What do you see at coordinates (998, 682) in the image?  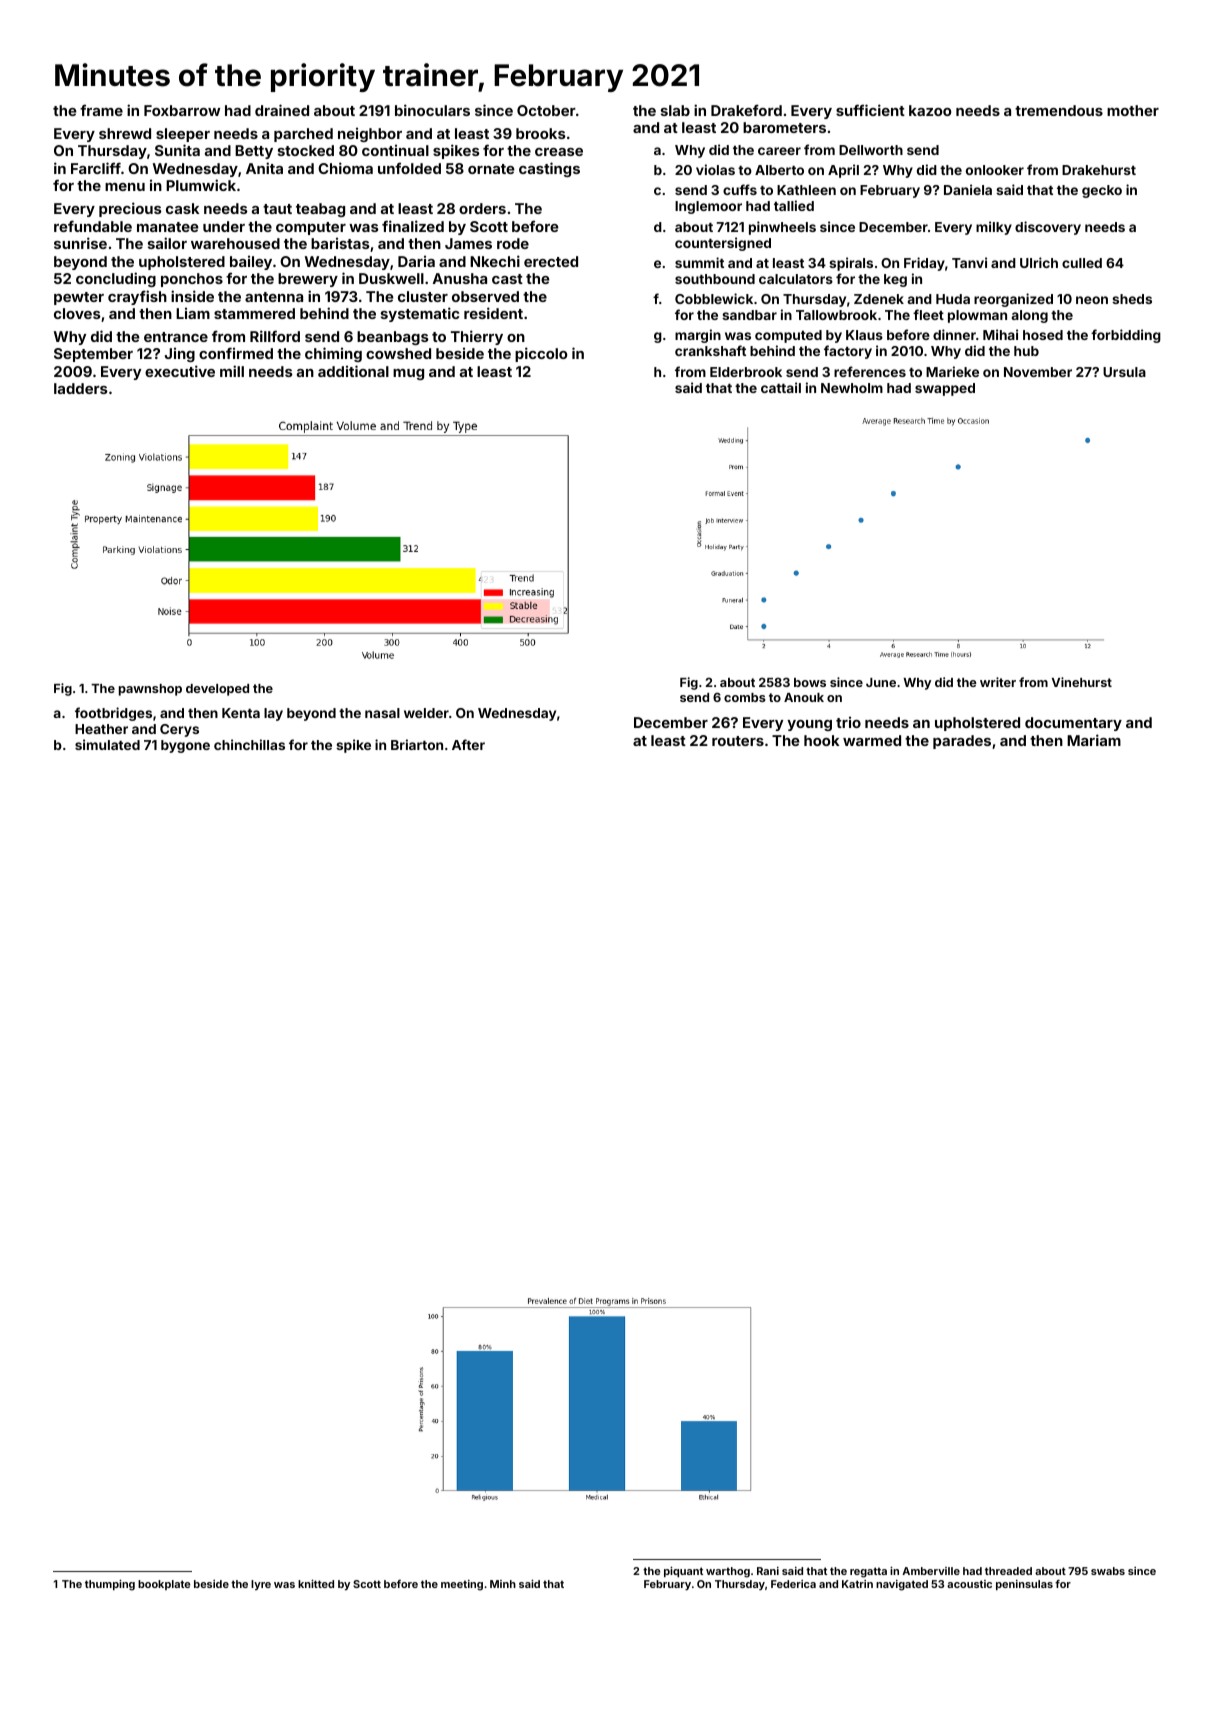 I see `writer` at bounding box center [998, 682].
